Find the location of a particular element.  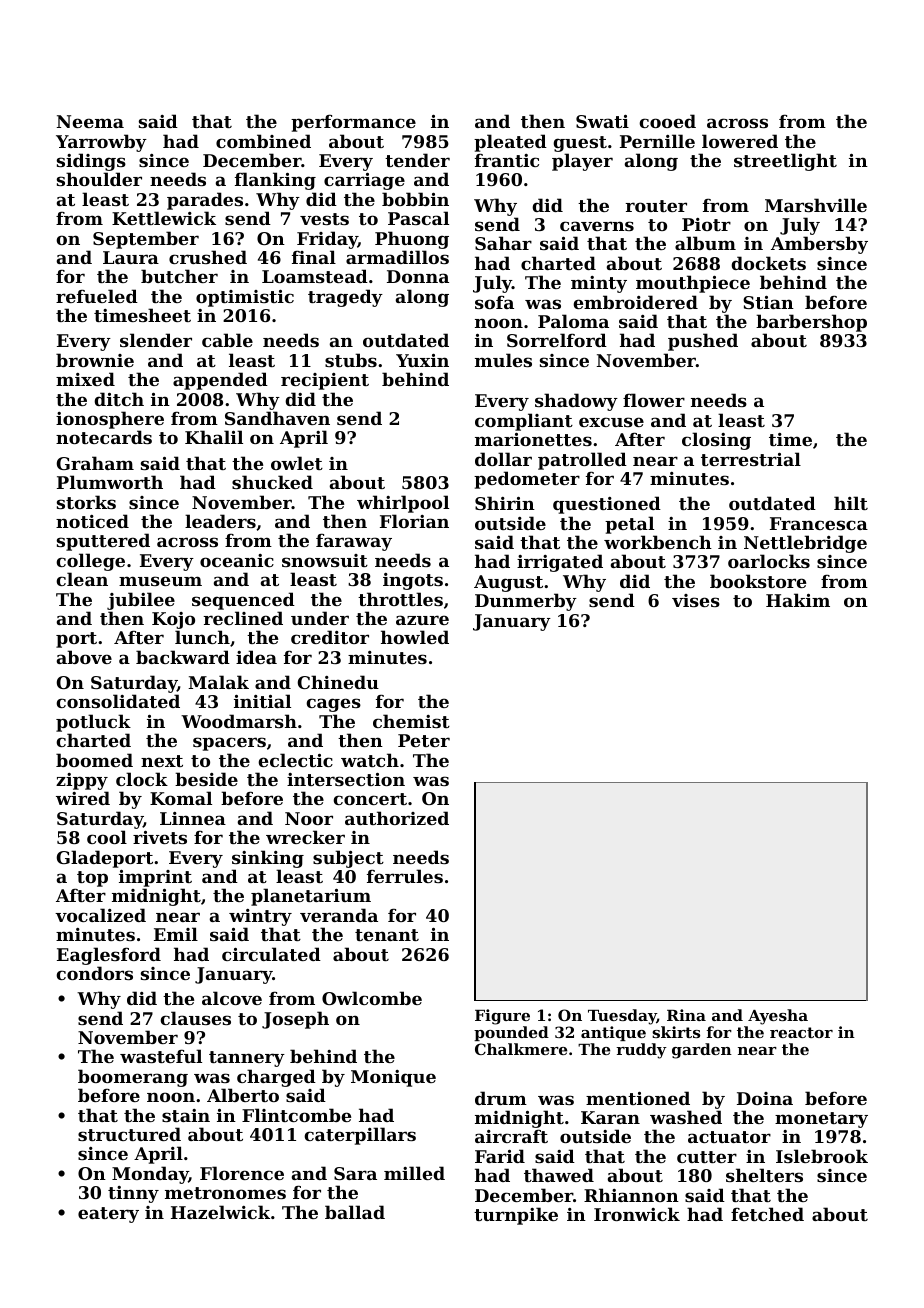

Rina is located at coordinates (686, 1015).
